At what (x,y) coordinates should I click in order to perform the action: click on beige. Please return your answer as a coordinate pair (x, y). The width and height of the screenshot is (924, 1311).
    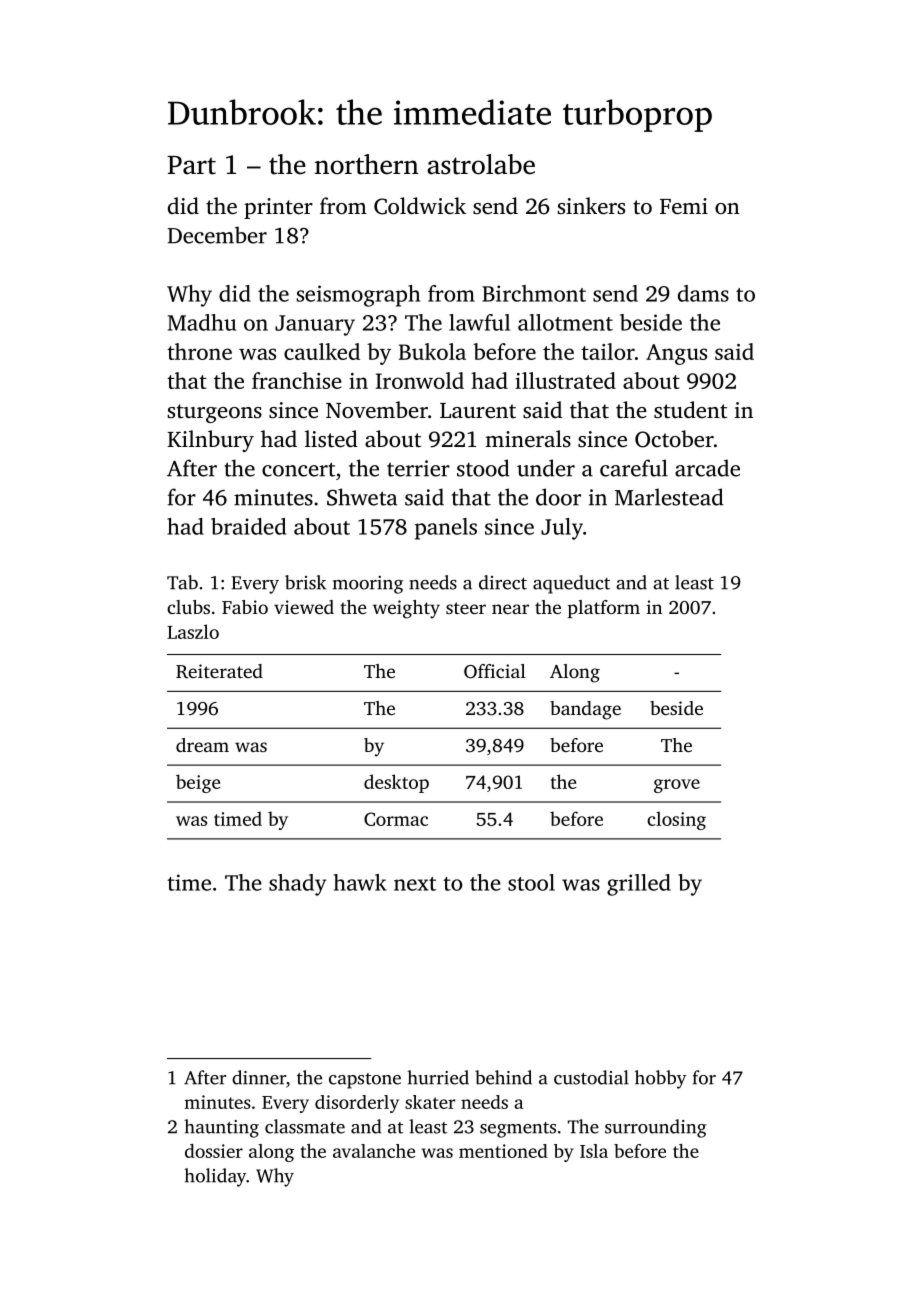
    Looking at the image, I should click on (198, 783).
